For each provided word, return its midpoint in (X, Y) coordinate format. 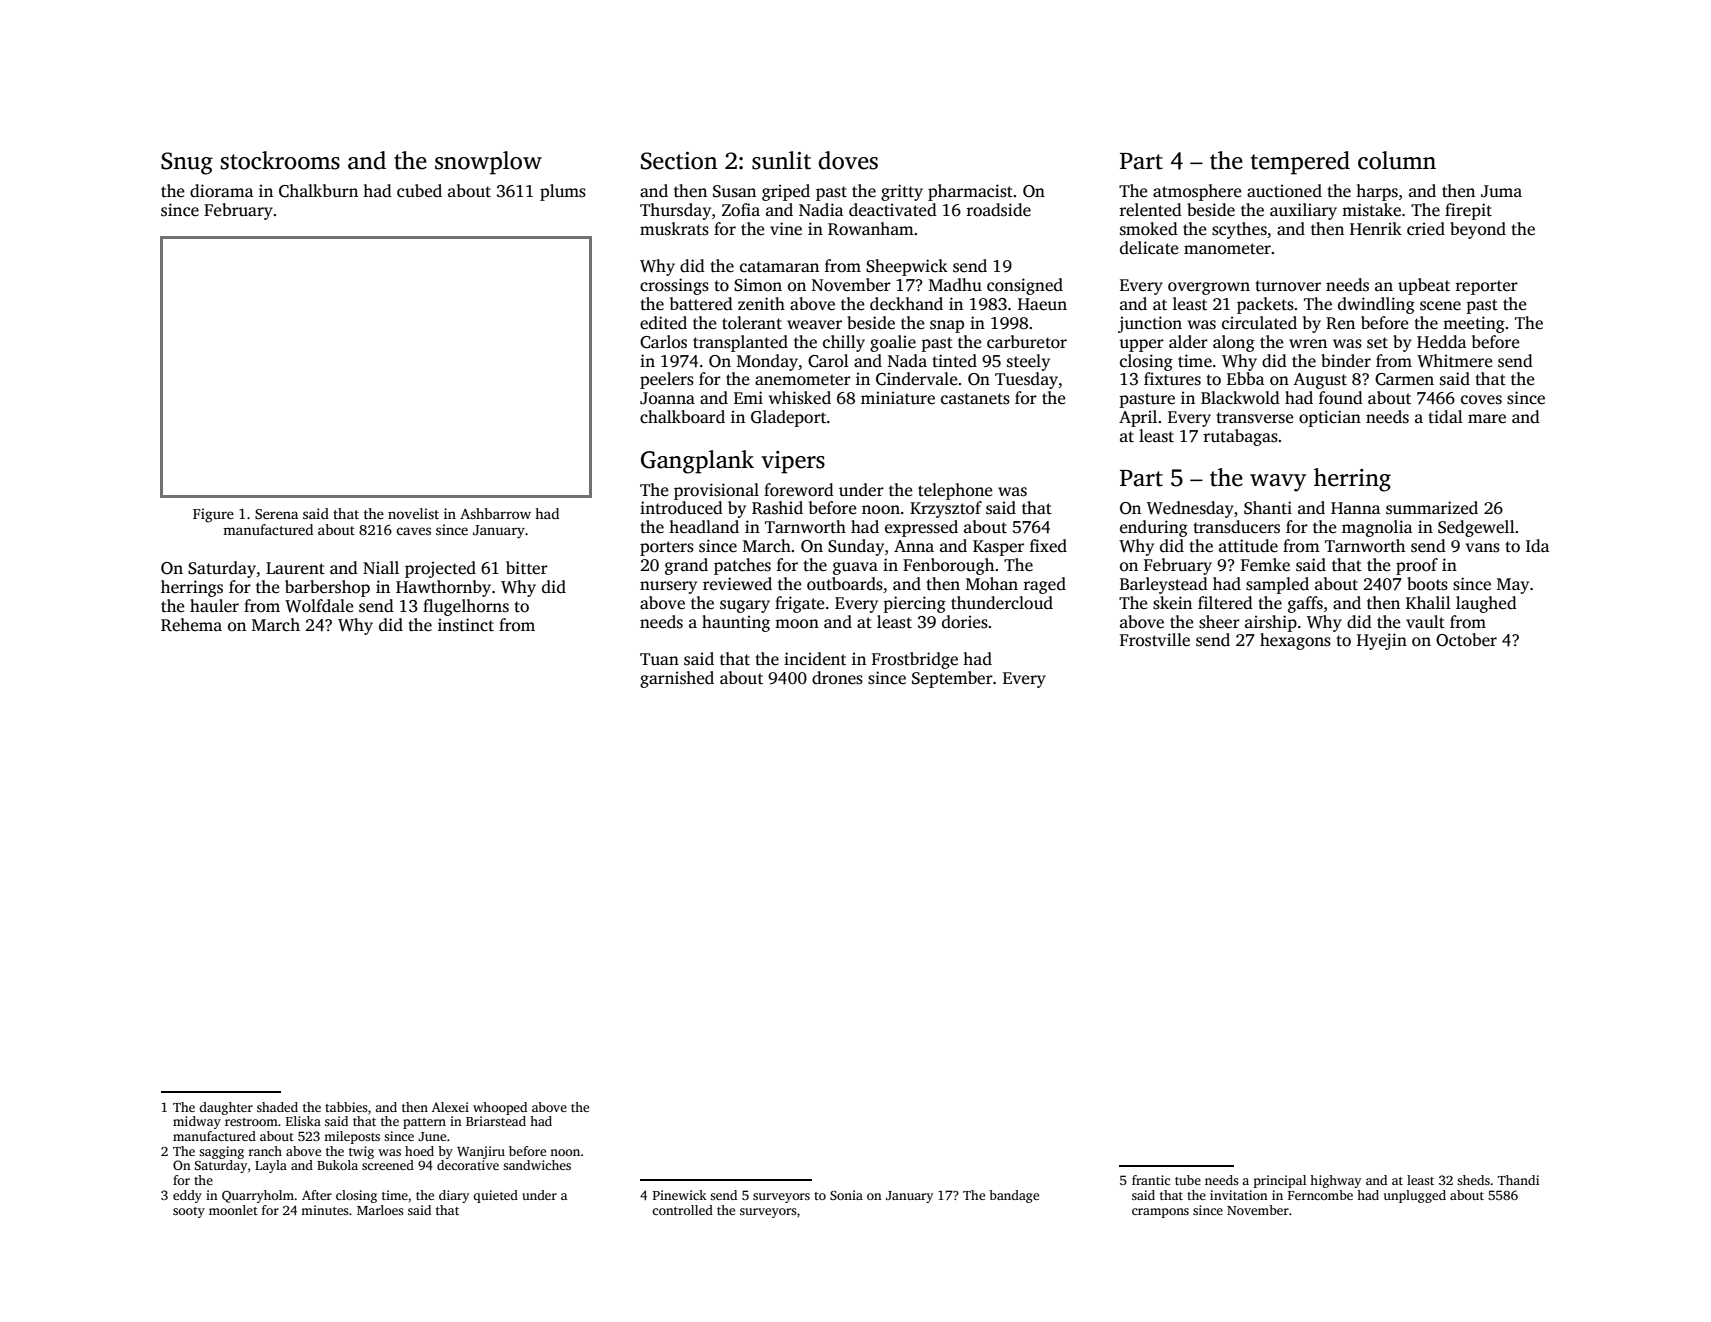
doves (848, 160)
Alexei (450, 1107)
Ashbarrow (495, 513)
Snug (187, 163)
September (952, 679)
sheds (1473, 1180)
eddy (187, 1196)
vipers (793, 462)
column (1397, 160)
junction (1150, 324)
